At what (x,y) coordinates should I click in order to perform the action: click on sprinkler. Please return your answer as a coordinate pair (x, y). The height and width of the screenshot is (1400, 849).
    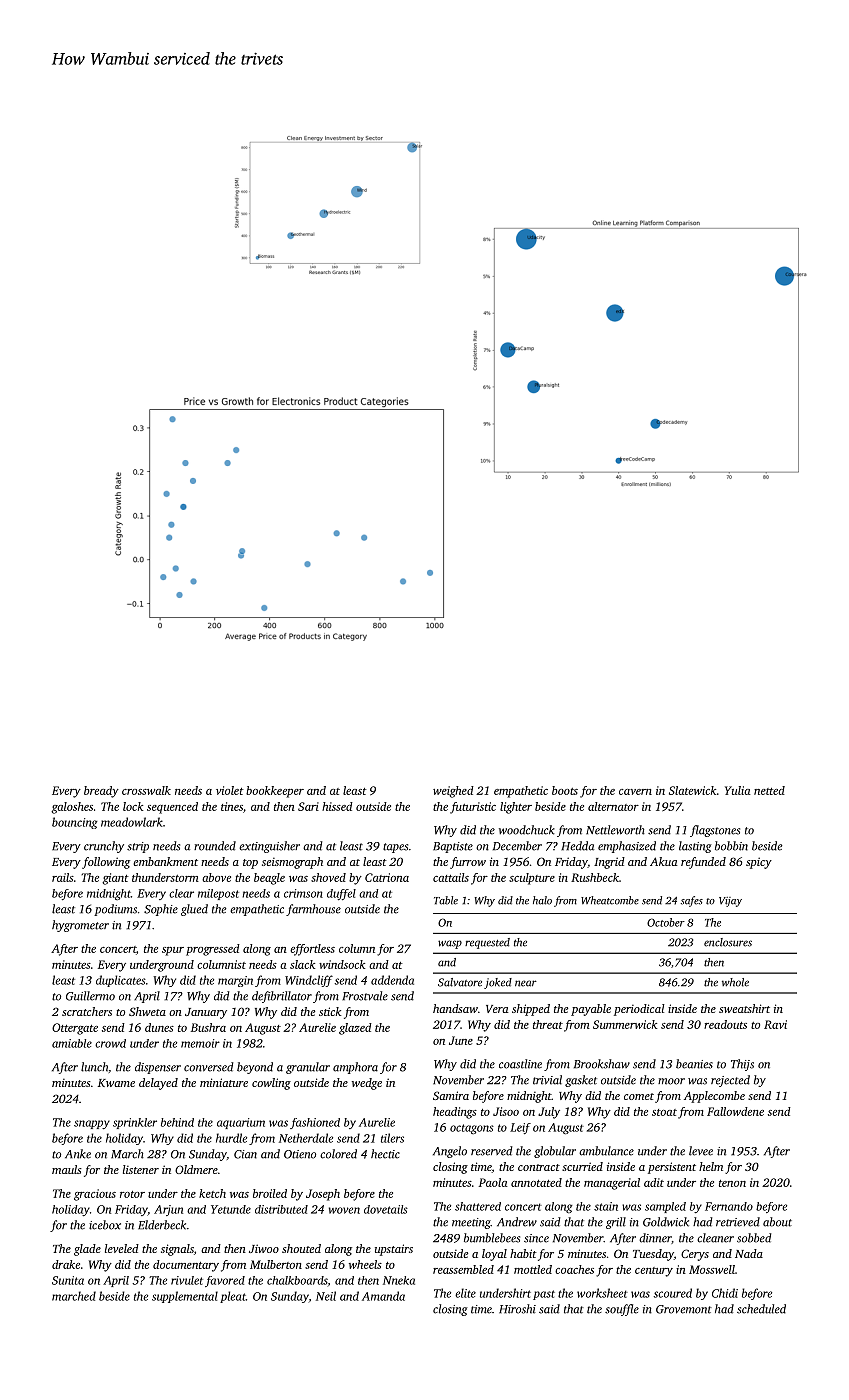
    Looking at the image, I should click on (135, 1123).
